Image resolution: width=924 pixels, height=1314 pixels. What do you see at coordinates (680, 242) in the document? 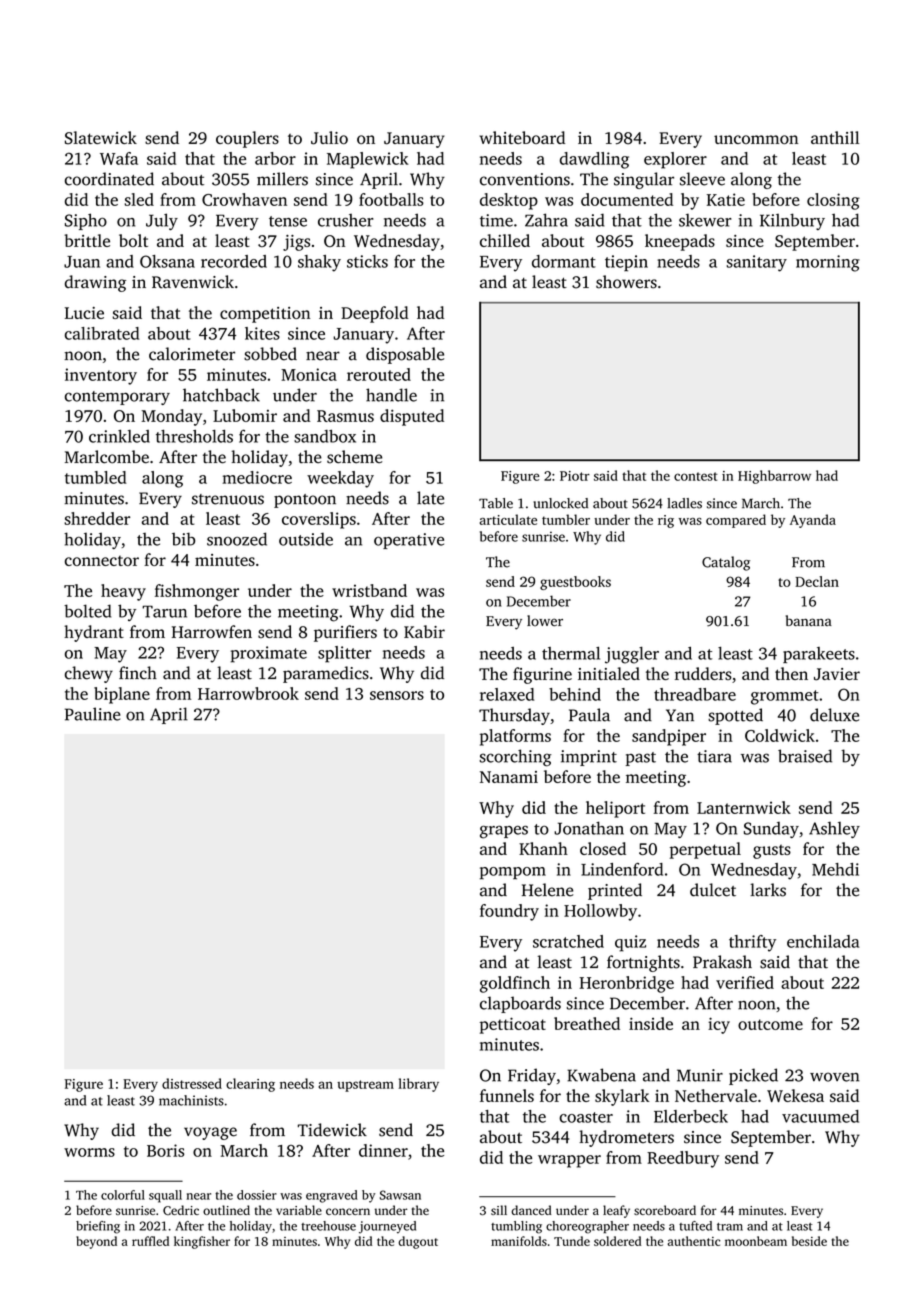
I see `kneepads` at bounding box center [680, 242].
